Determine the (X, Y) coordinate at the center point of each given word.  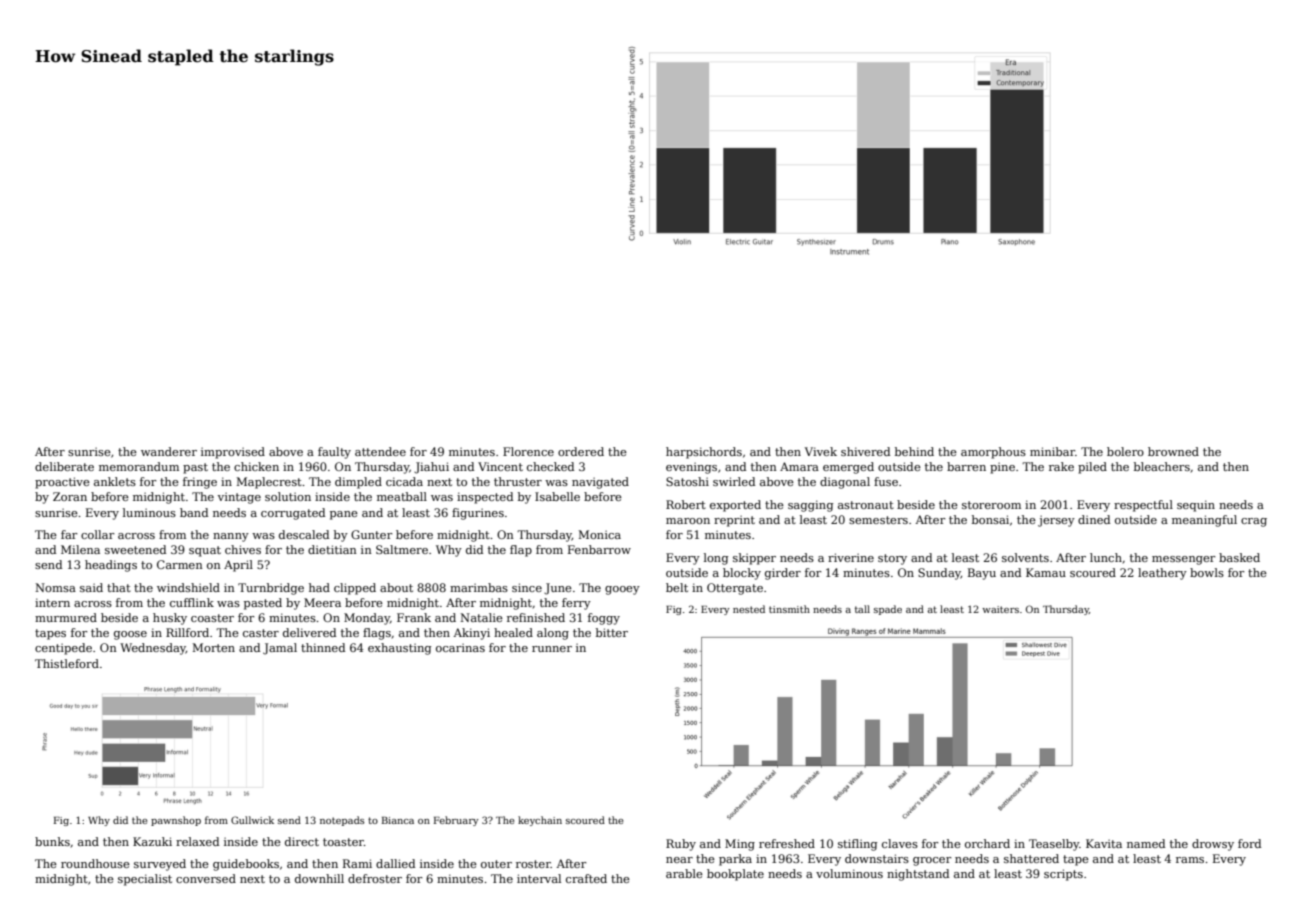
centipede (63, 649)
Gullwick (252, 820)
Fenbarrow (599, 549)
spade (888, 610)
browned (1173, 451)
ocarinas (460, 648)
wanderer (169, 451)
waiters (1000, 609)
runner (552, 649)
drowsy (1213, 845)
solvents (1025, 557)
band (194, 512)
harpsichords (704, 453)
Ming (740, 845)
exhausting (399, 649)
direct (302, 841)
